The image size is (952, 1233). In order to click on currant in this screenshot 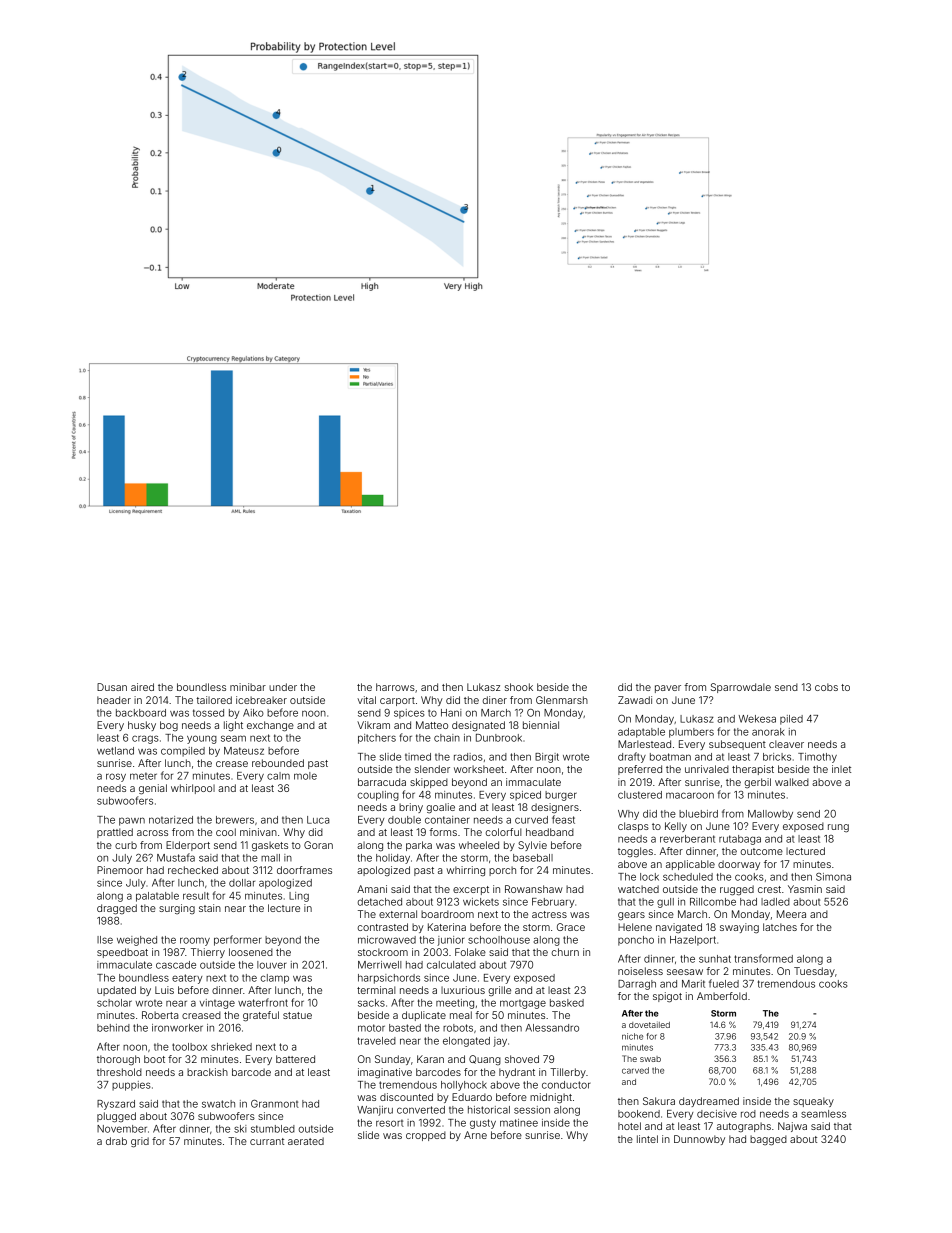, I will do `click(267, 1141)`.
